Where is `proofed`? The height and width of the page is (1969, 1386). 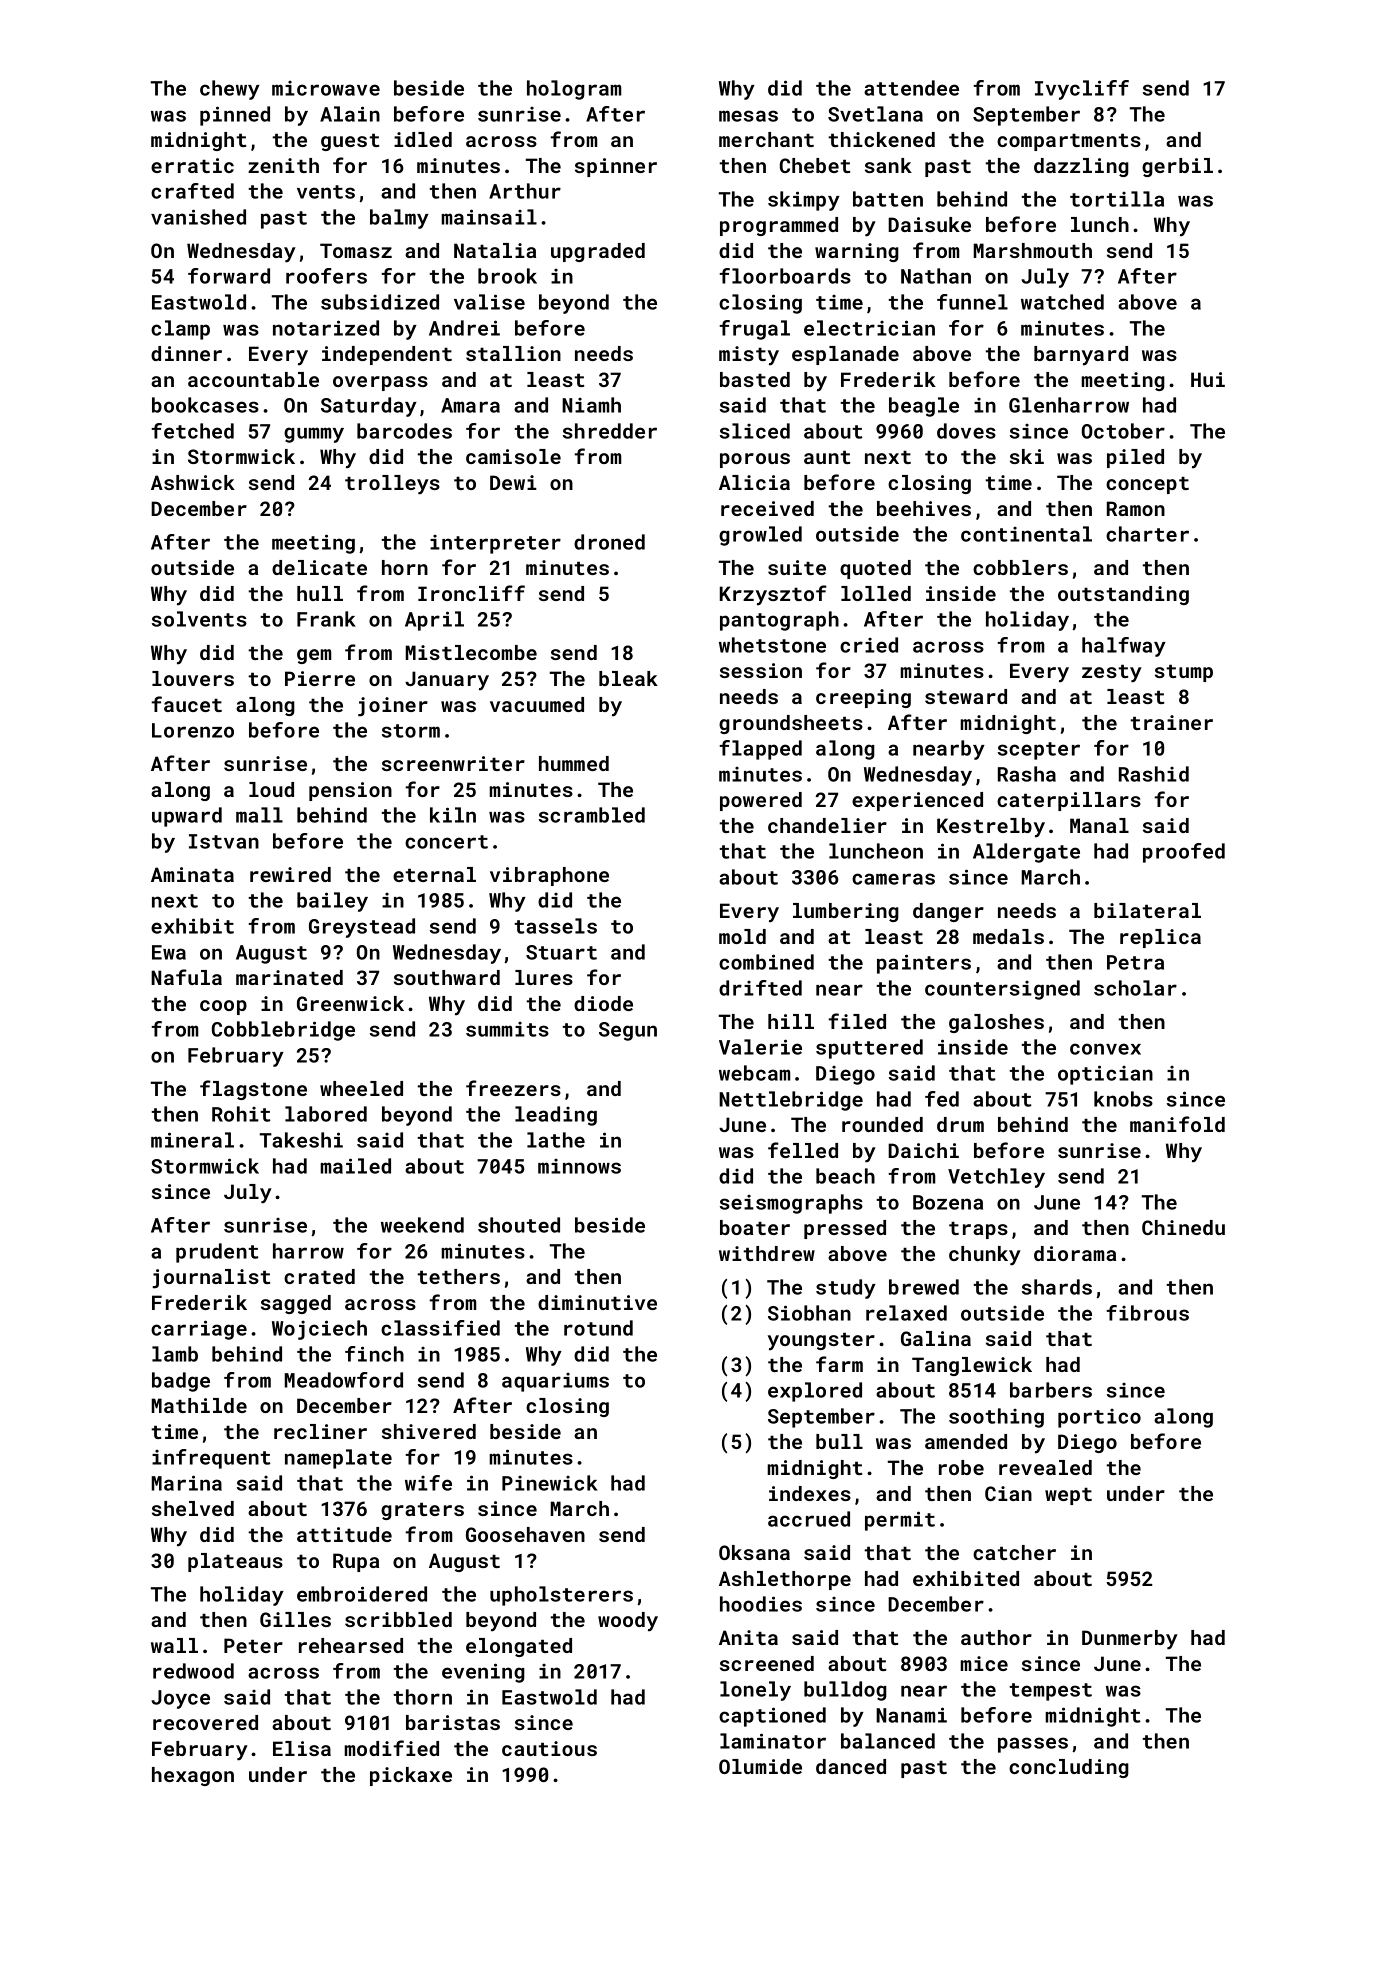
proofed is located at coordinates (1184, 853).
